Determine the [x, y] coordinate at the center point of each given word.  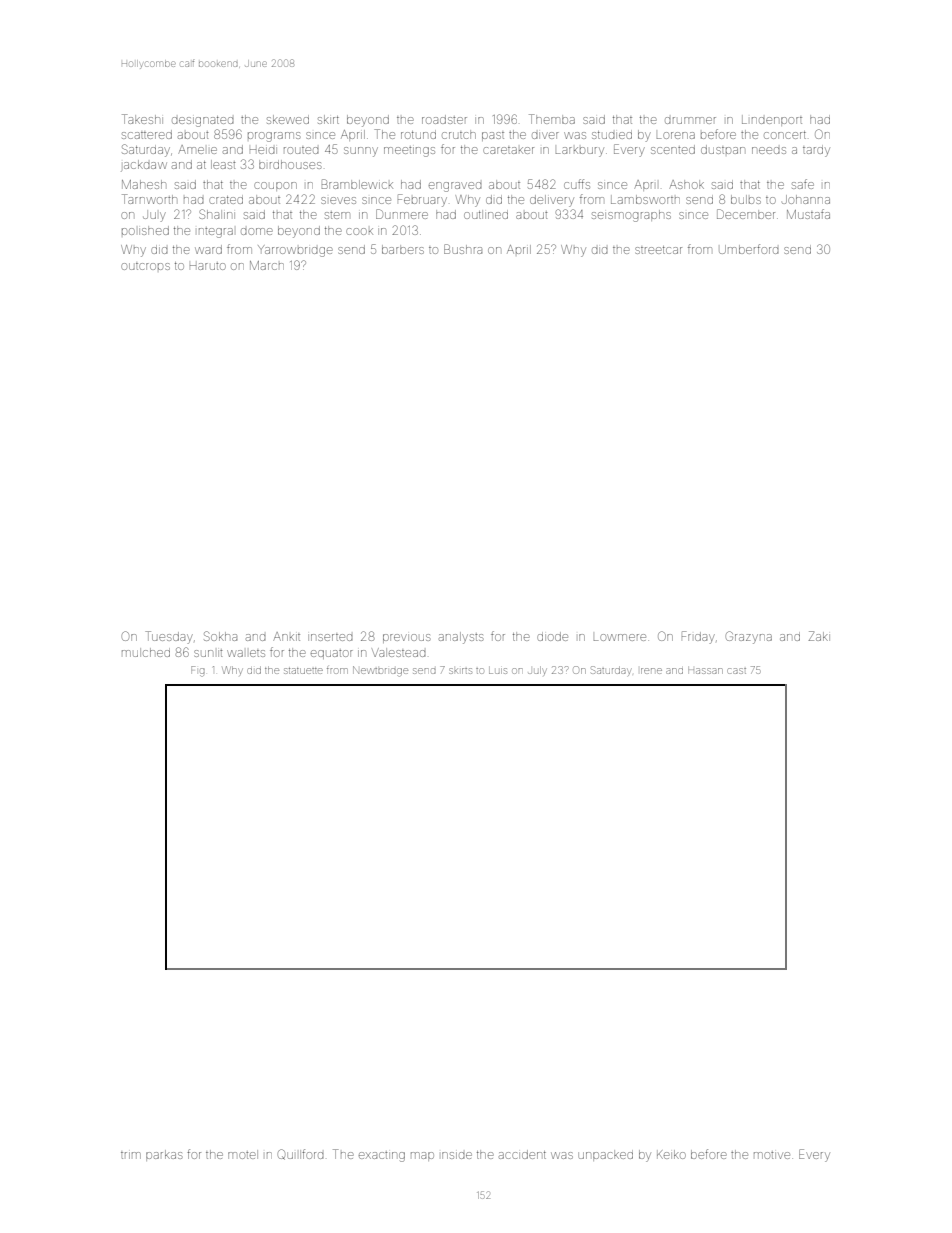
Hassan [705, 671]
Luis [498, 671]
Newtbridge [380, 671]
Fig [198, 671]
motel [243, 1154]
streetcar [658, 250]
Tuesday [169, 637]
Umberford [748, 249]
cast [736, 671]
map [422, 1156]
